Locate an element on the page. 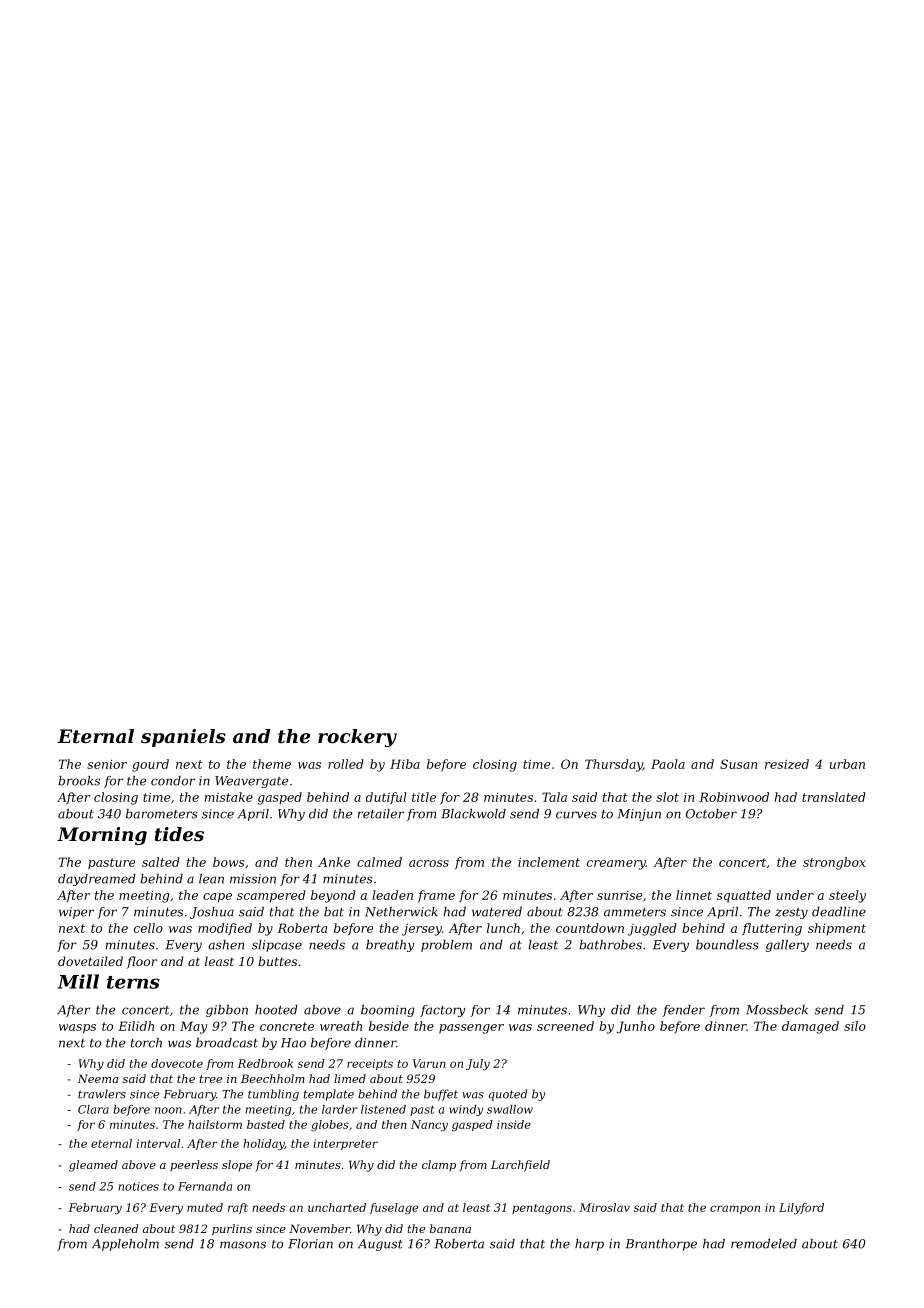 The width and height of the document is (924, 1308). under is located at coordinates (795, 895).
